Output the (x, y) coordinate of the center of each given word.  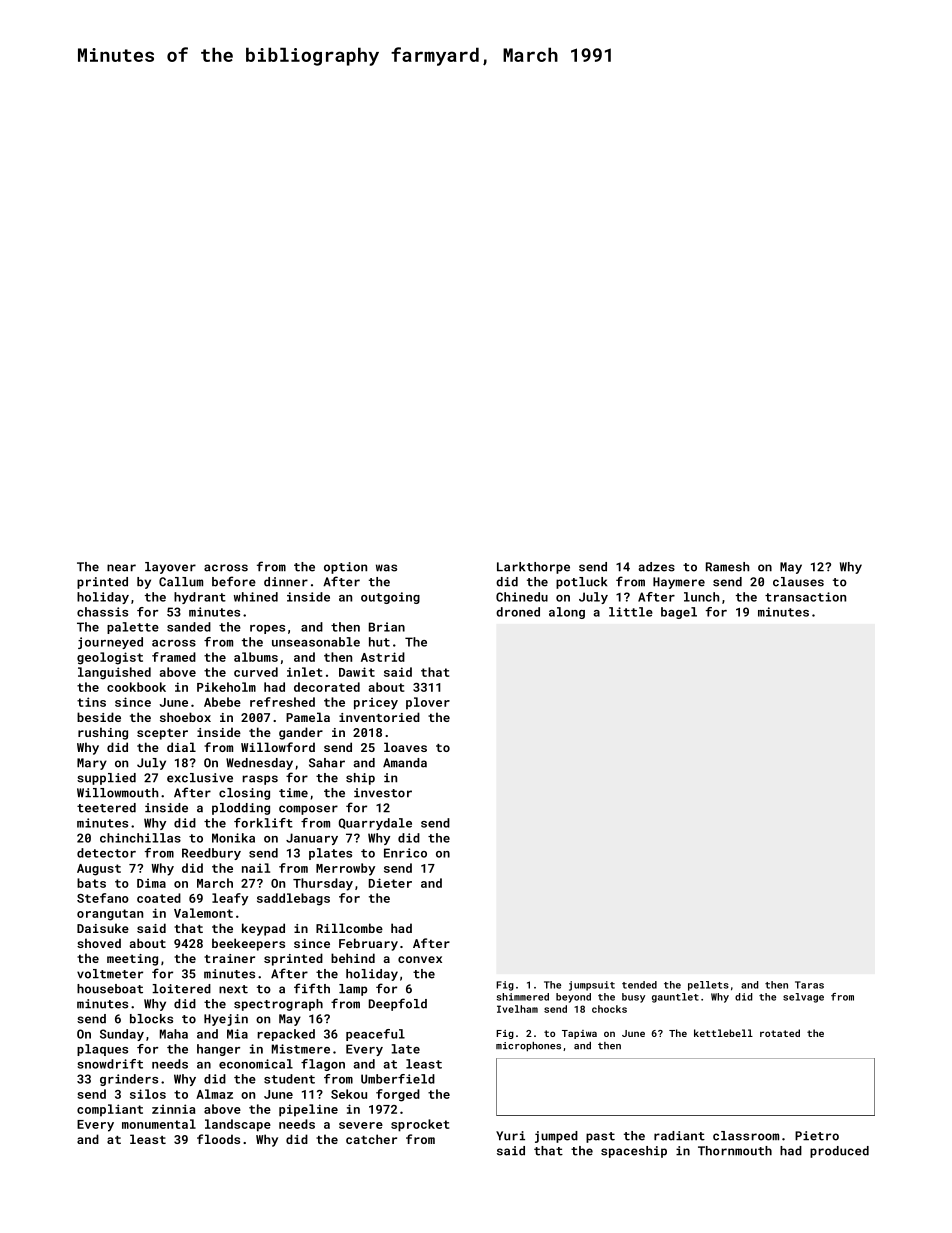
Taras (809, 985)
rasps (260, 780)
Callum (181, 582)
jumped (556, 1137)
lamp (353, 990)
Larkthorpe (533, 568)
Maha (174, 1034)
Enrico (405, 853)
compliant (110, 1110)
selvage (803, 998)
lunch (701, 597)
